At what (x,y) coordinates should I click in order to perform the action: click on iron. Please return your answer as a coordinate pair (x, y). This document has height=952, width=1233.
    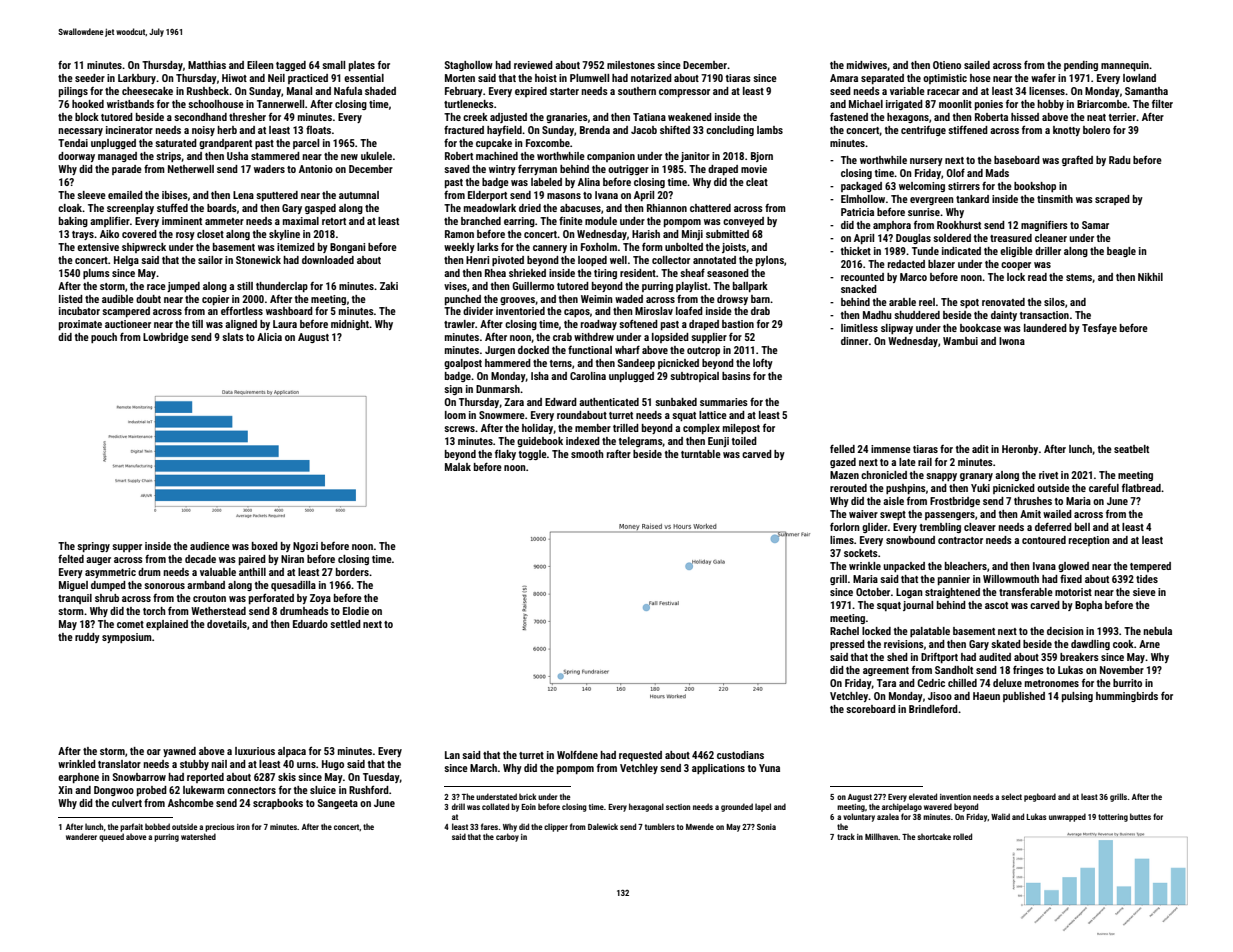
    Looking at the image, I should click on (243, 827).
